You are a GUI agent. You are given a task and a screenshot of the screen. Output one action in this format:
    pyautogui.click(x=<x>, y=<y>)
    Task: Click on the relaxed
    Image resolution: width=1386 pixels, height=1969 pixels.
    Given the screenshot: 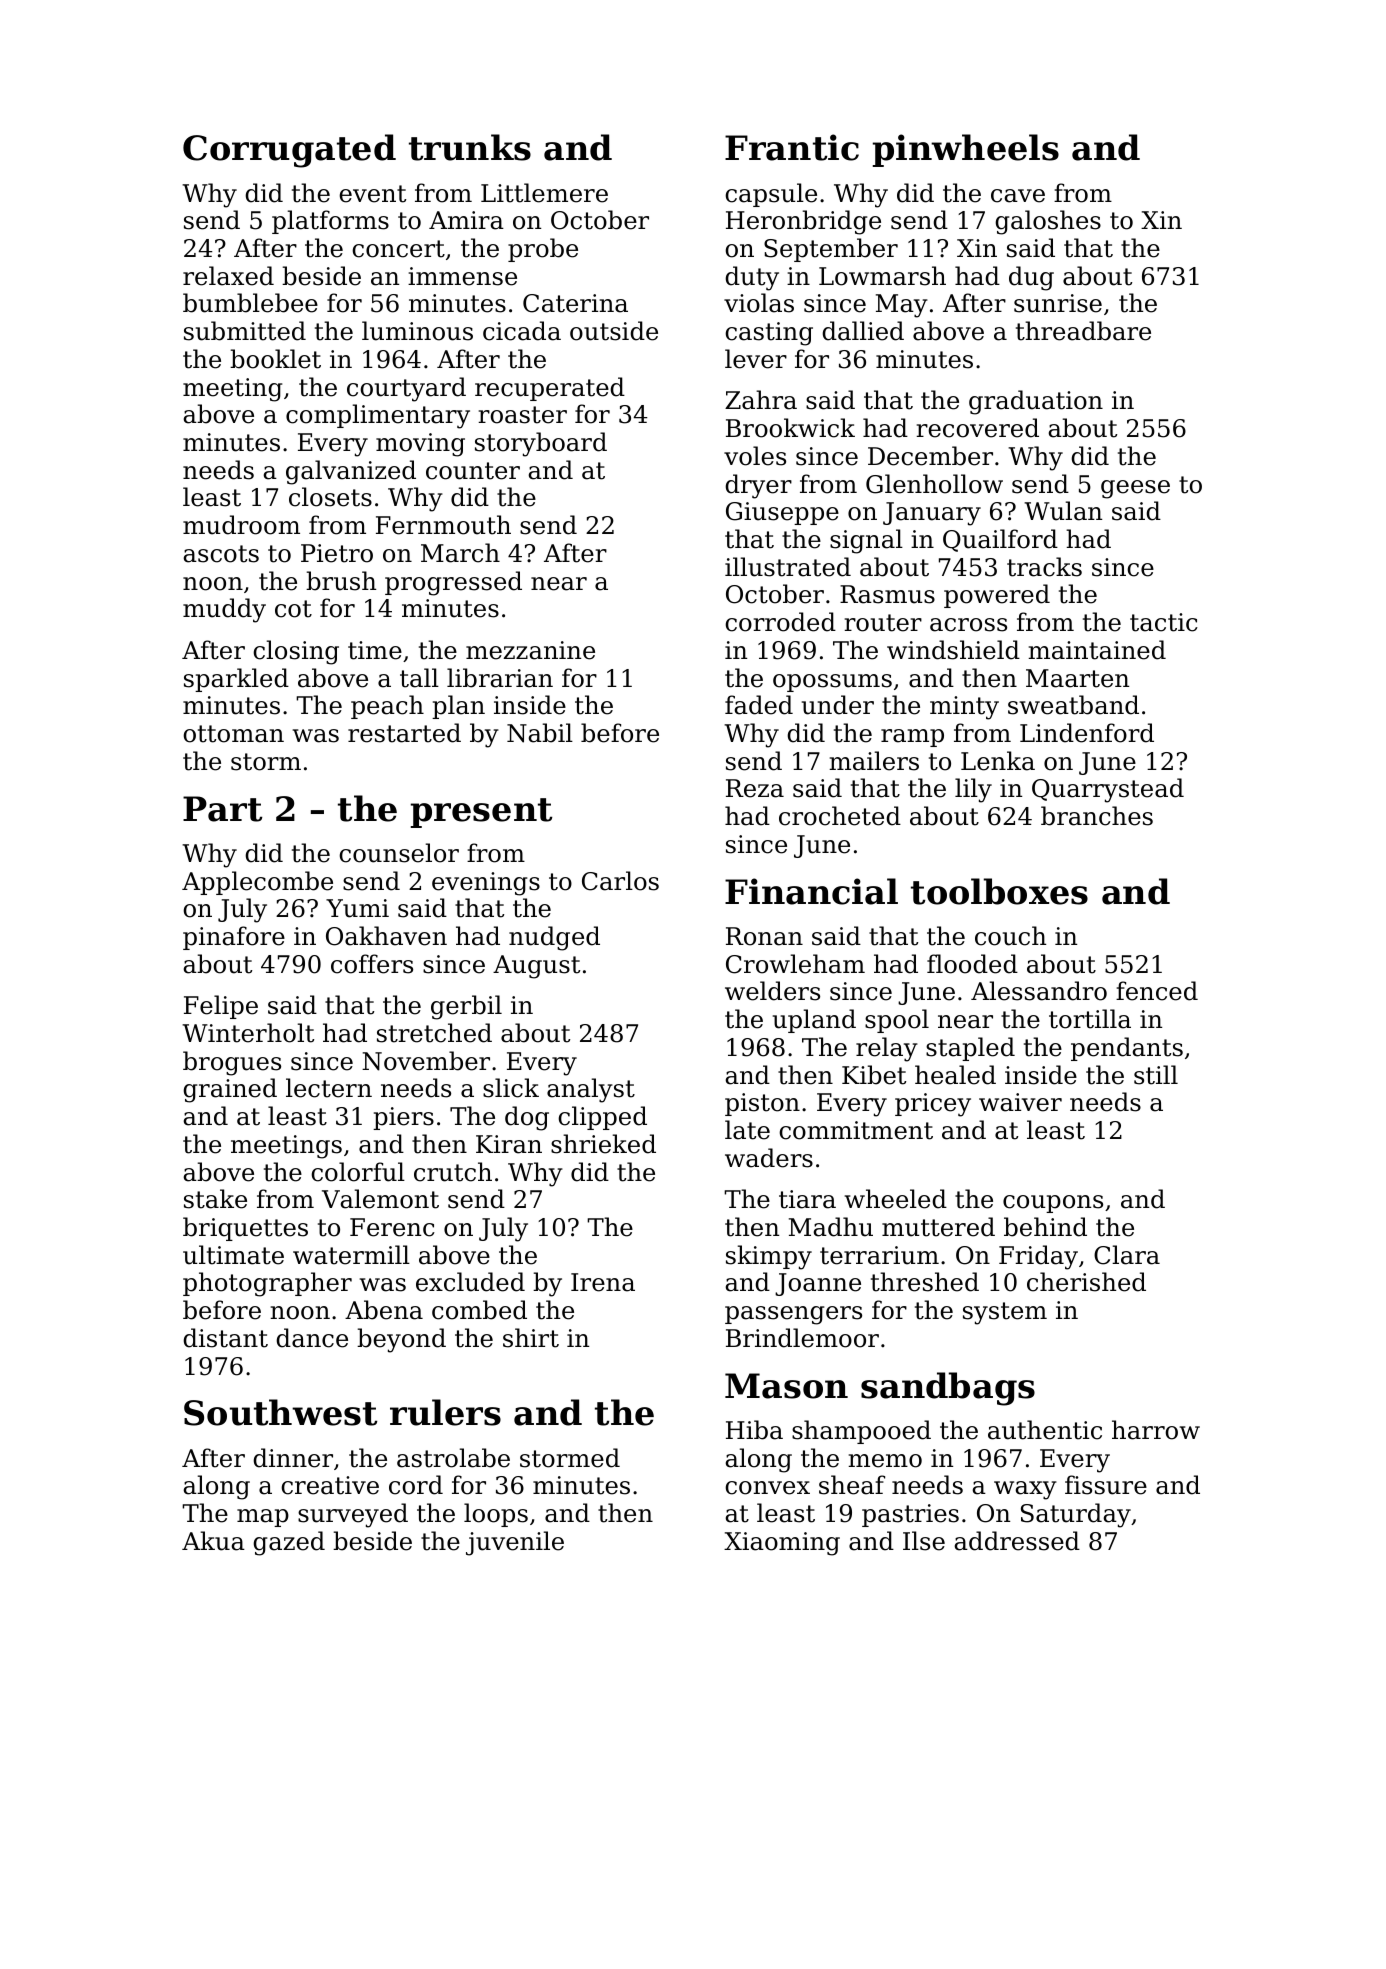 What is the action you would take?
    pyautogui.click(x=228, y=276)
